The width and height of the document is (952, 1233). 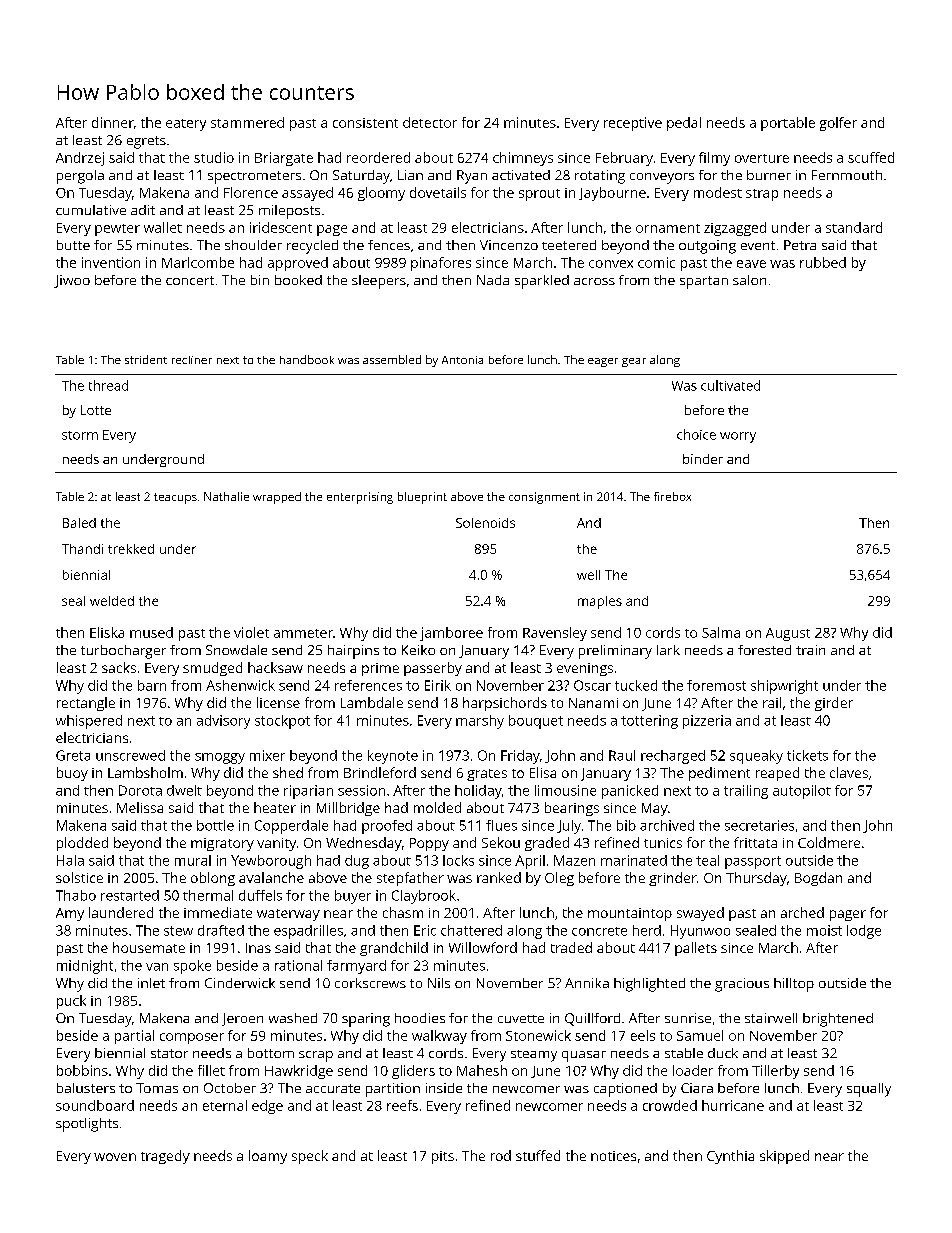 What do you see at coordinates (80, 159) in the document?
I see `Andrzej` at bounding box center [80, 159].
